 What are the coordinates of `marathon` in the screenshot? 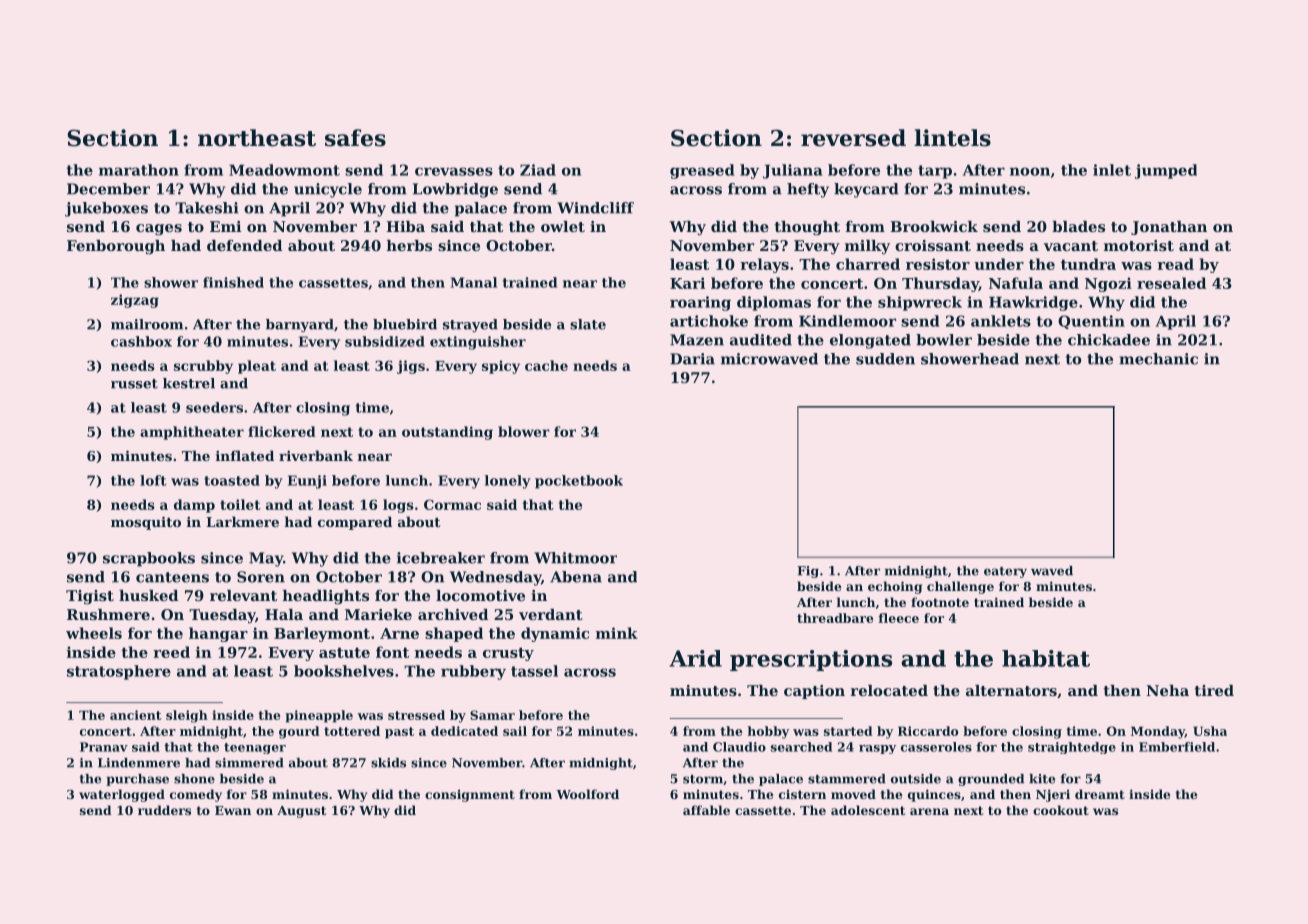 It's located at (139, 170).
